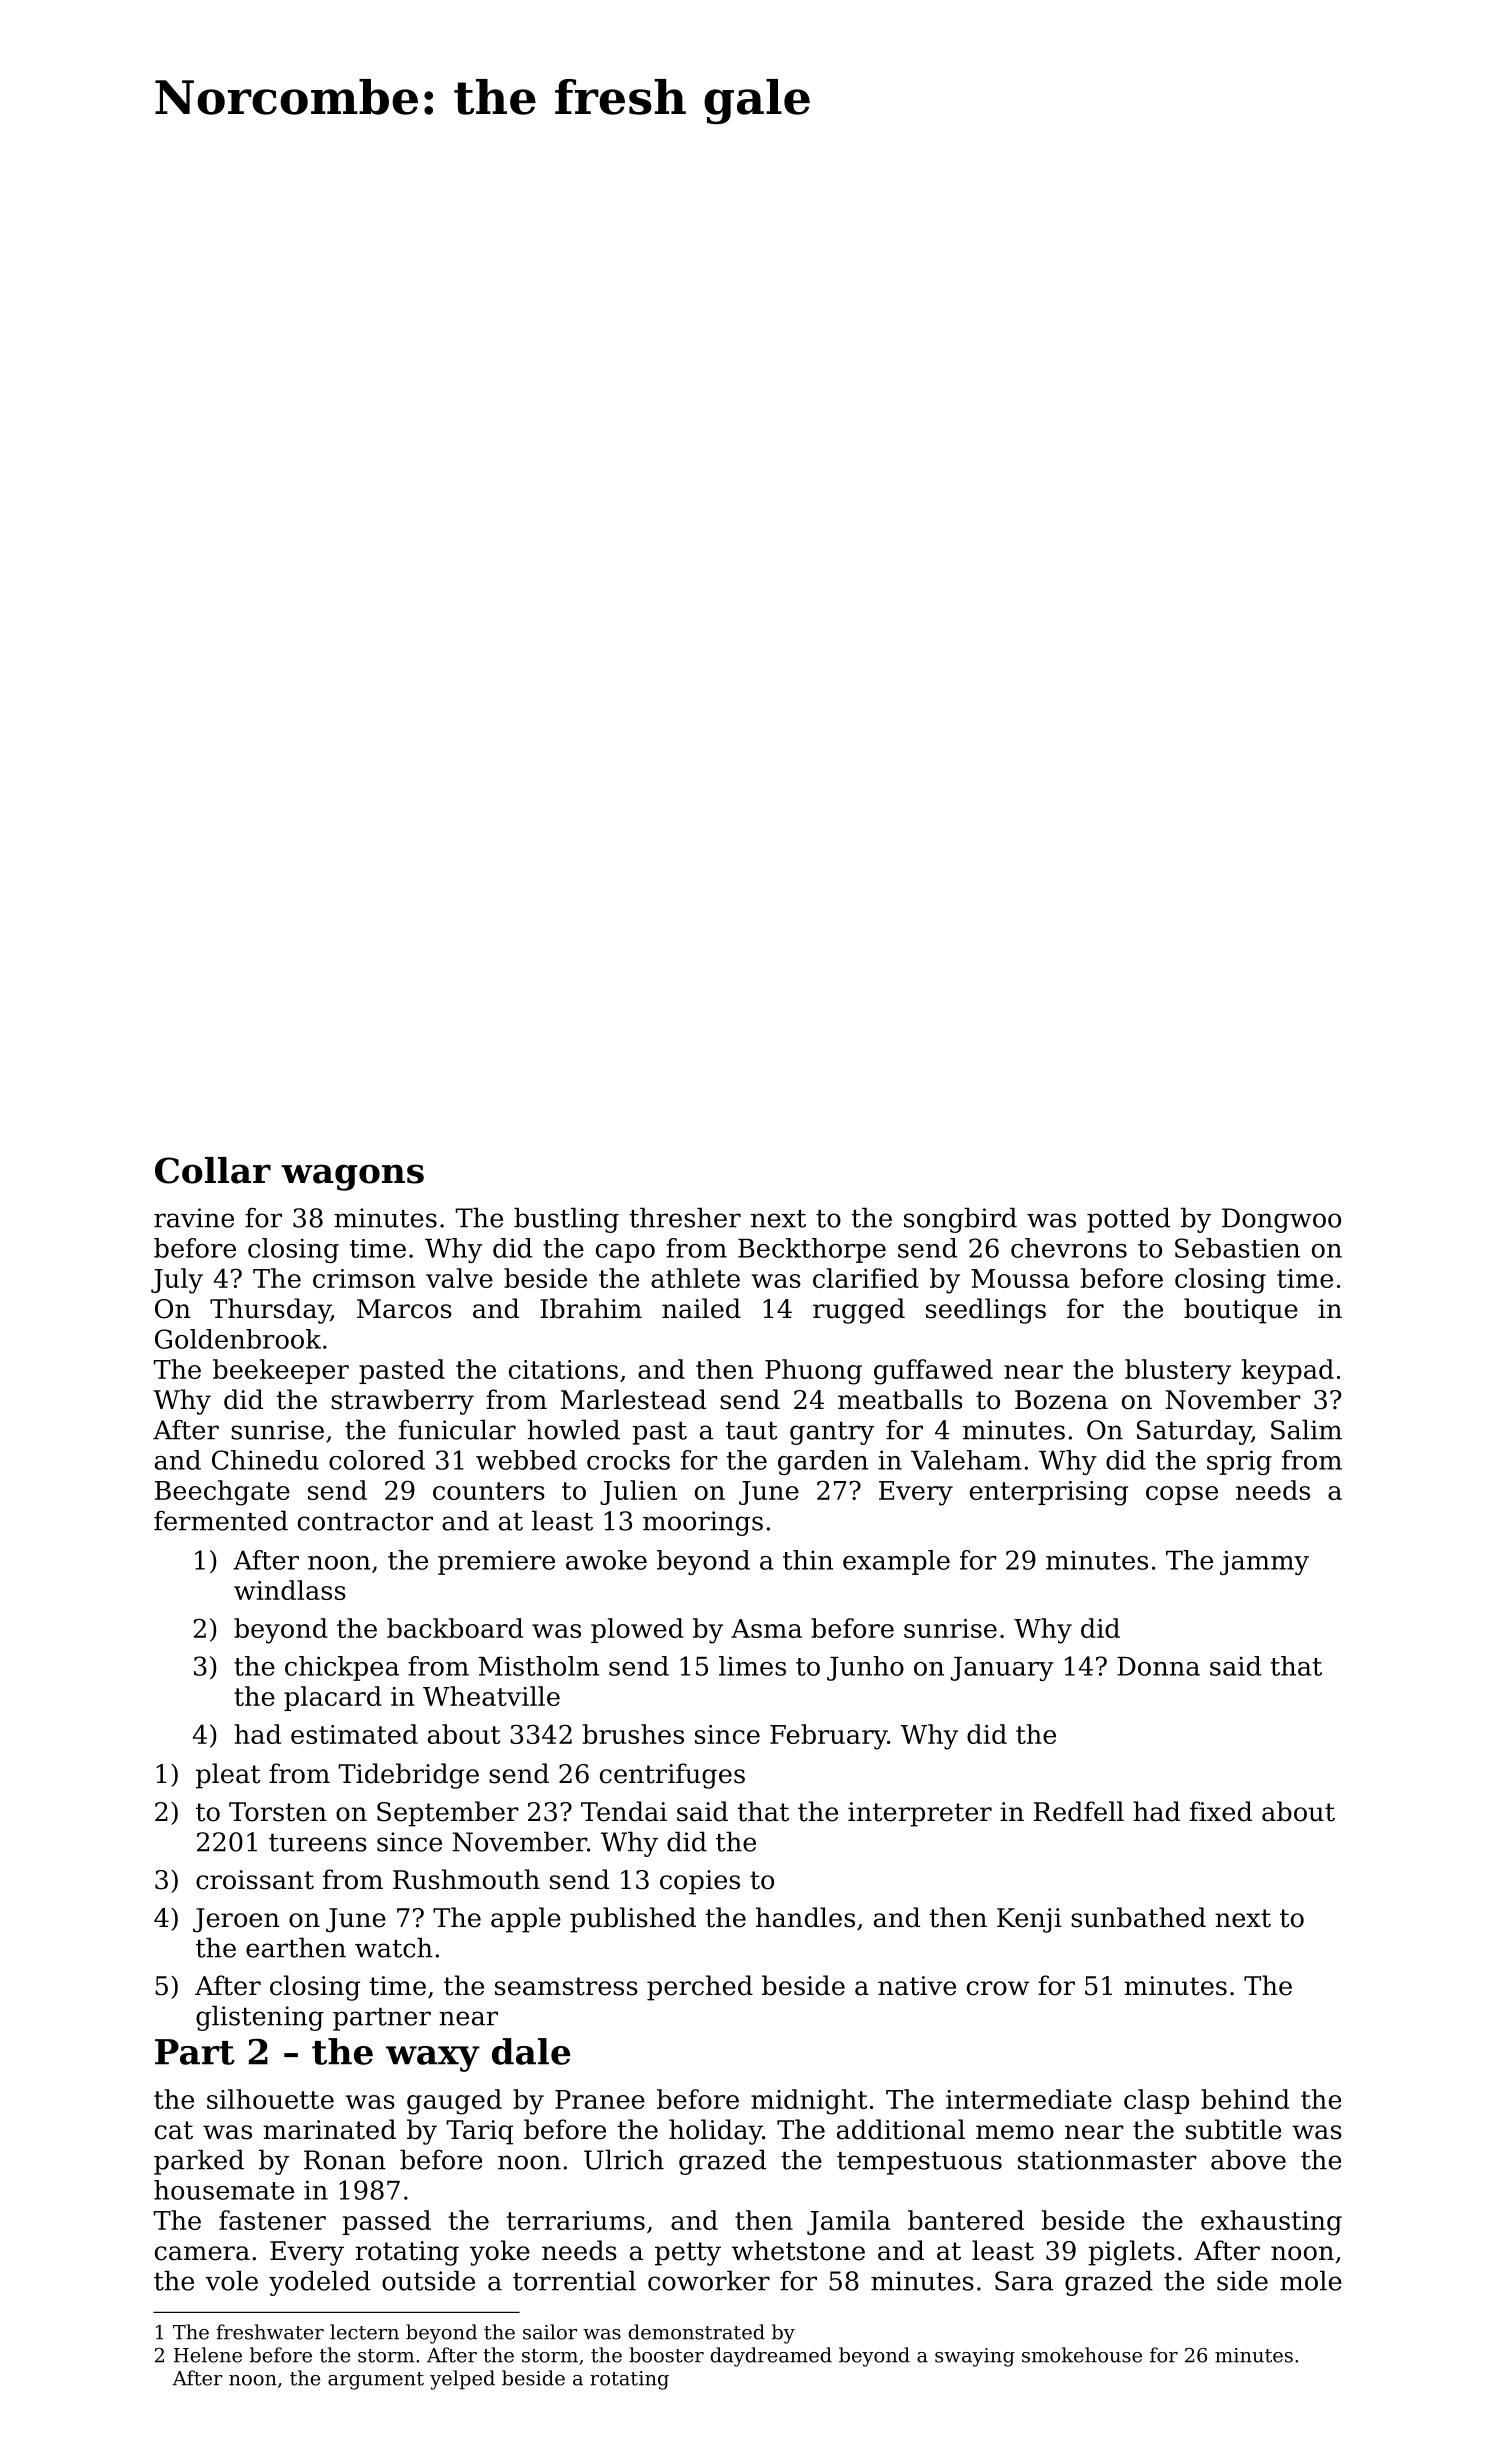  Describe the element at coordinates (1128, 1220) in the page. I see `potted` at that location.
